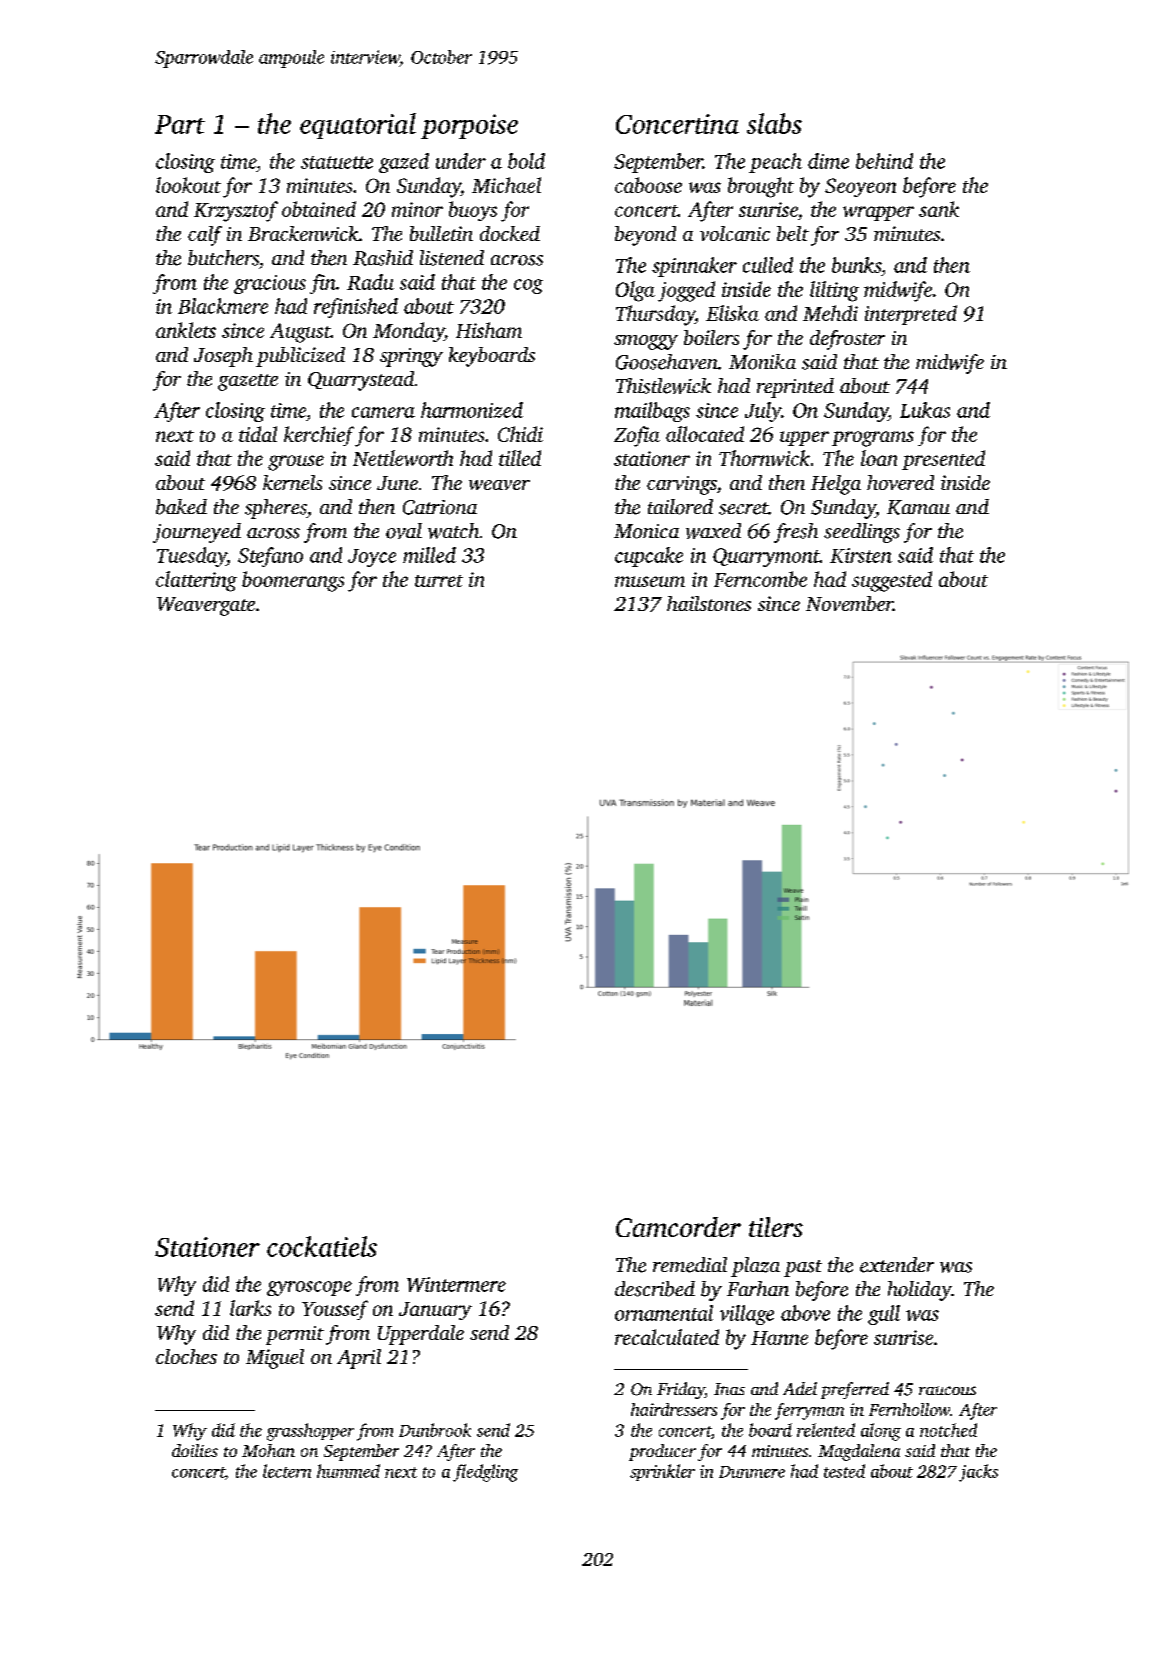 The image size is (1165, 1654). What do you see at coordinates (705, 434) in the screenshot?
I see `allocated` at bounding box center [705, 434].
